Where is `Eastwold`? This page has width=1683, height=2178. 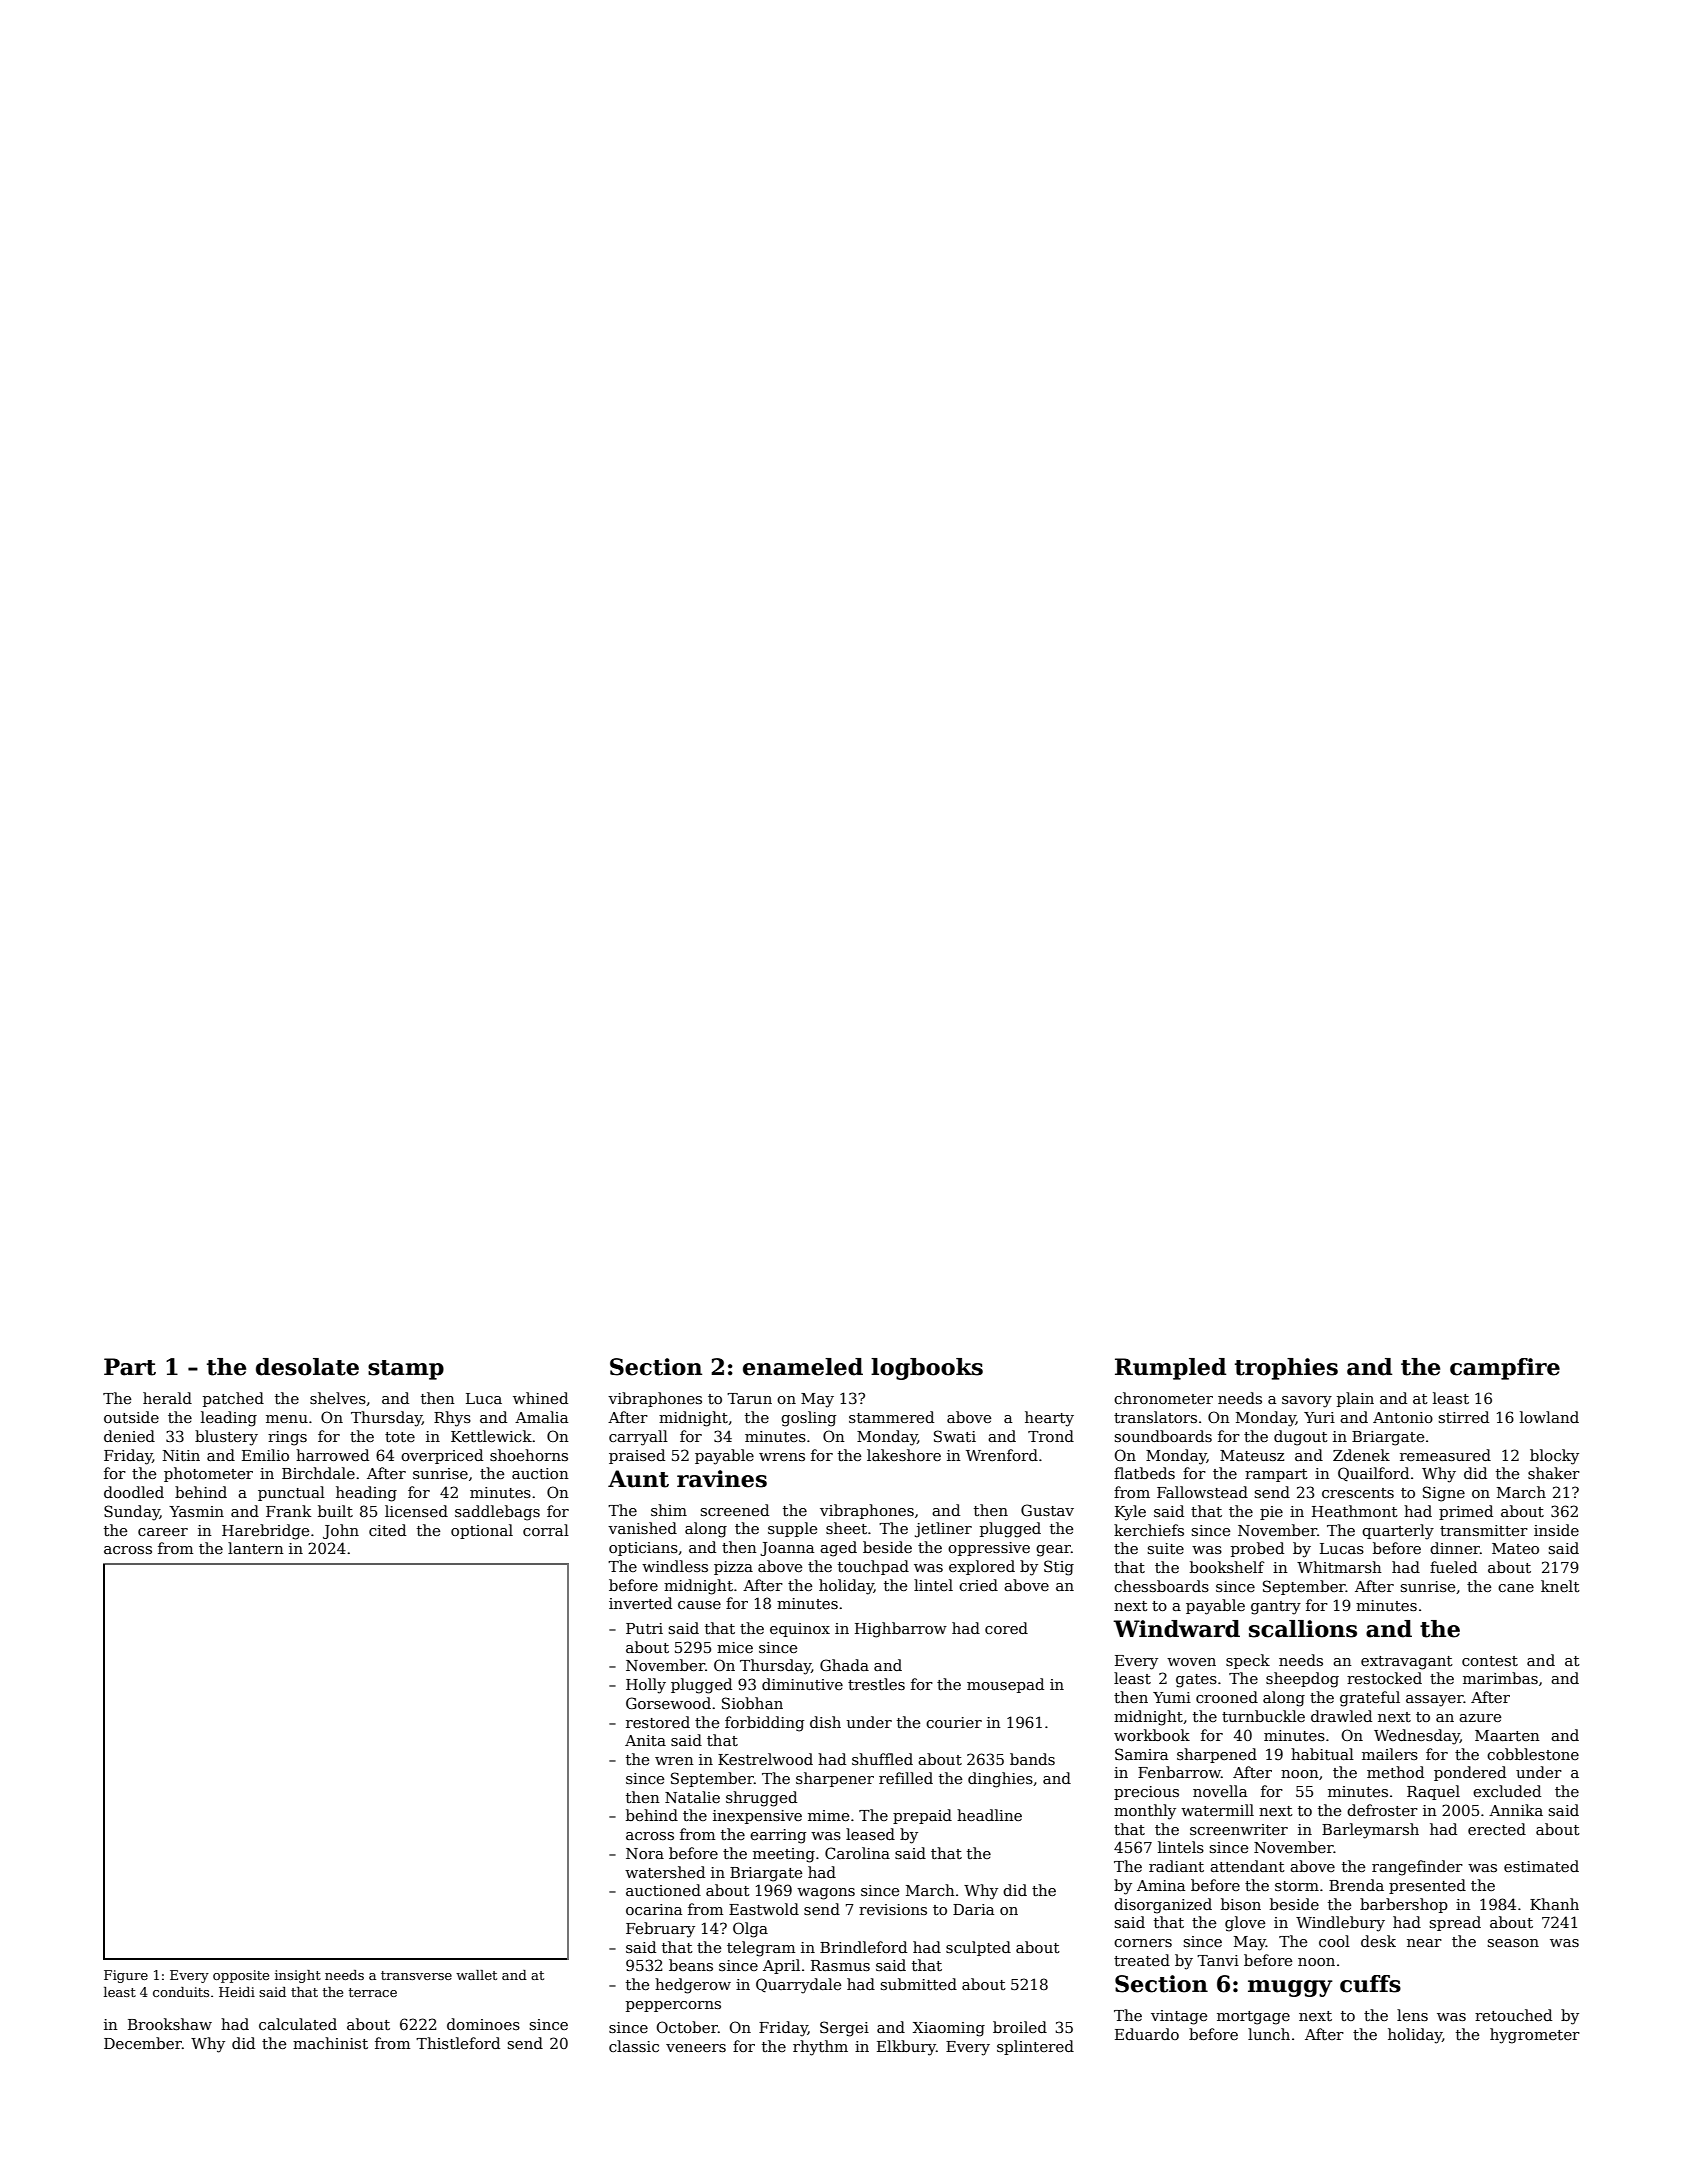
Eastwold is located at coordinates (764, 1909).
